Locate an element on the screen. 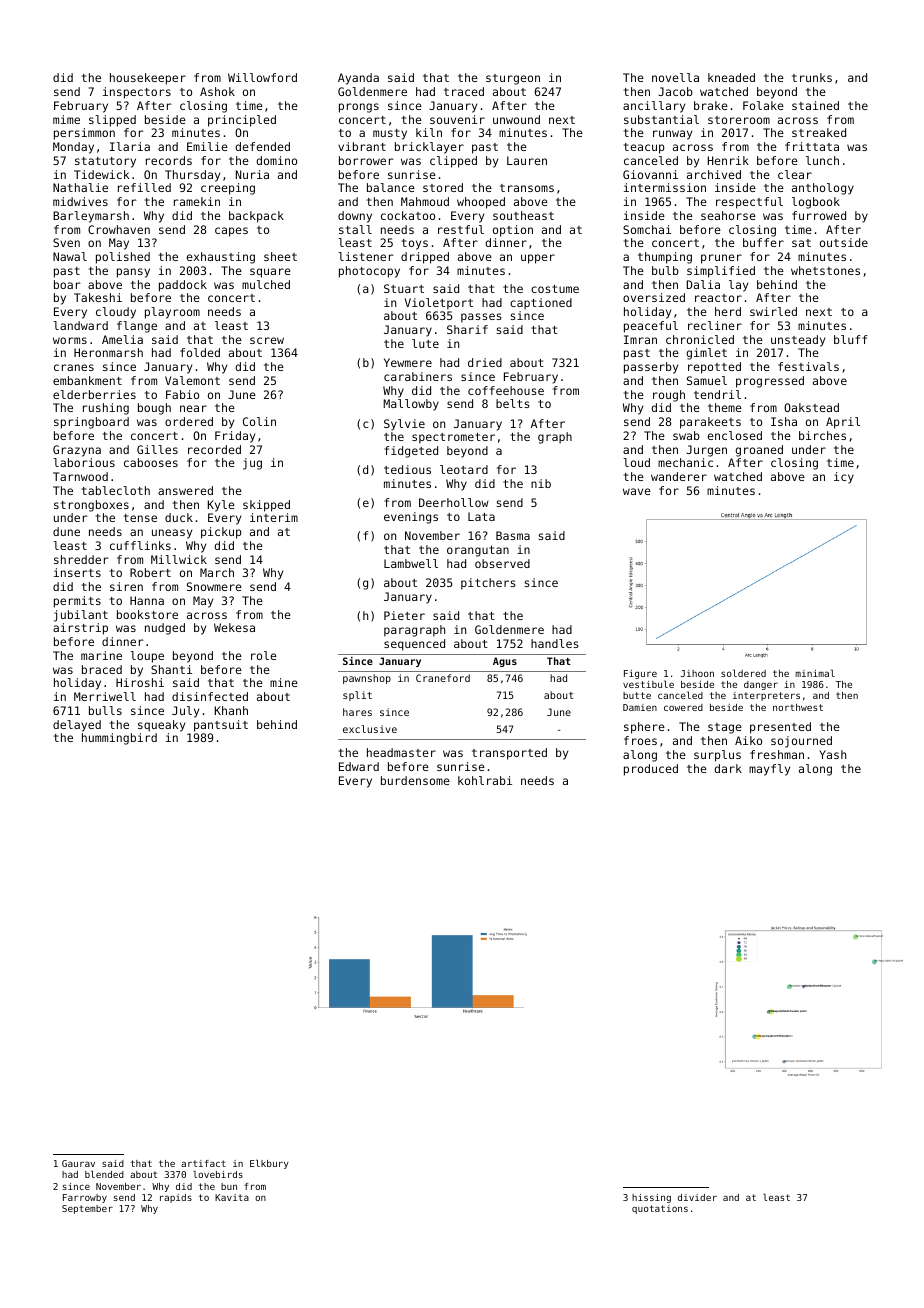  kneaded is located at coordinates (731, 77).
